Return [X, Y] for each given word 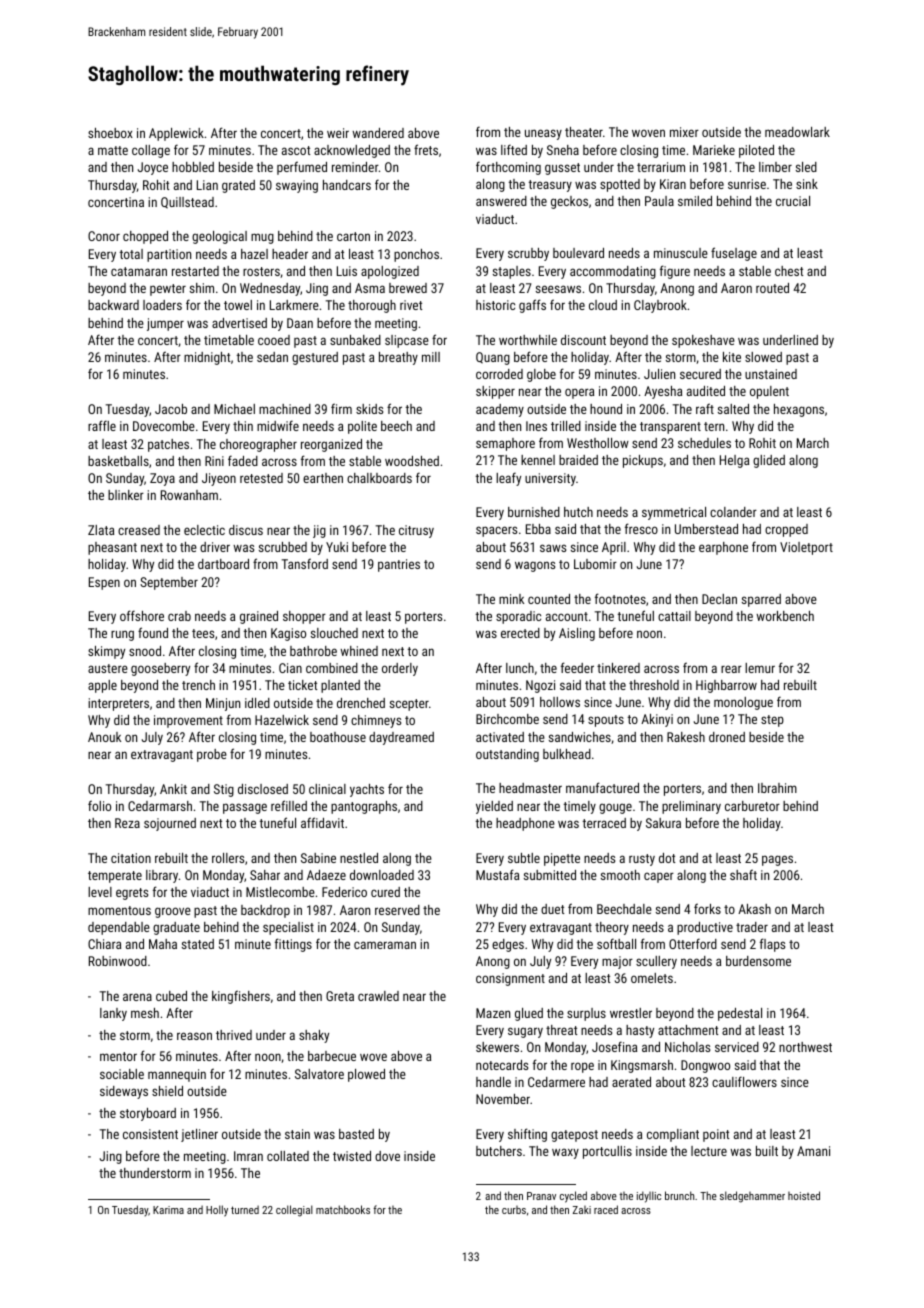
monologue [743, 703]
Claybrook [660, 306]
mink [511, 599]
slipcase [407, 341]
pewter [168, 290]
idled [257, 703]
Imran [248, 1156]
